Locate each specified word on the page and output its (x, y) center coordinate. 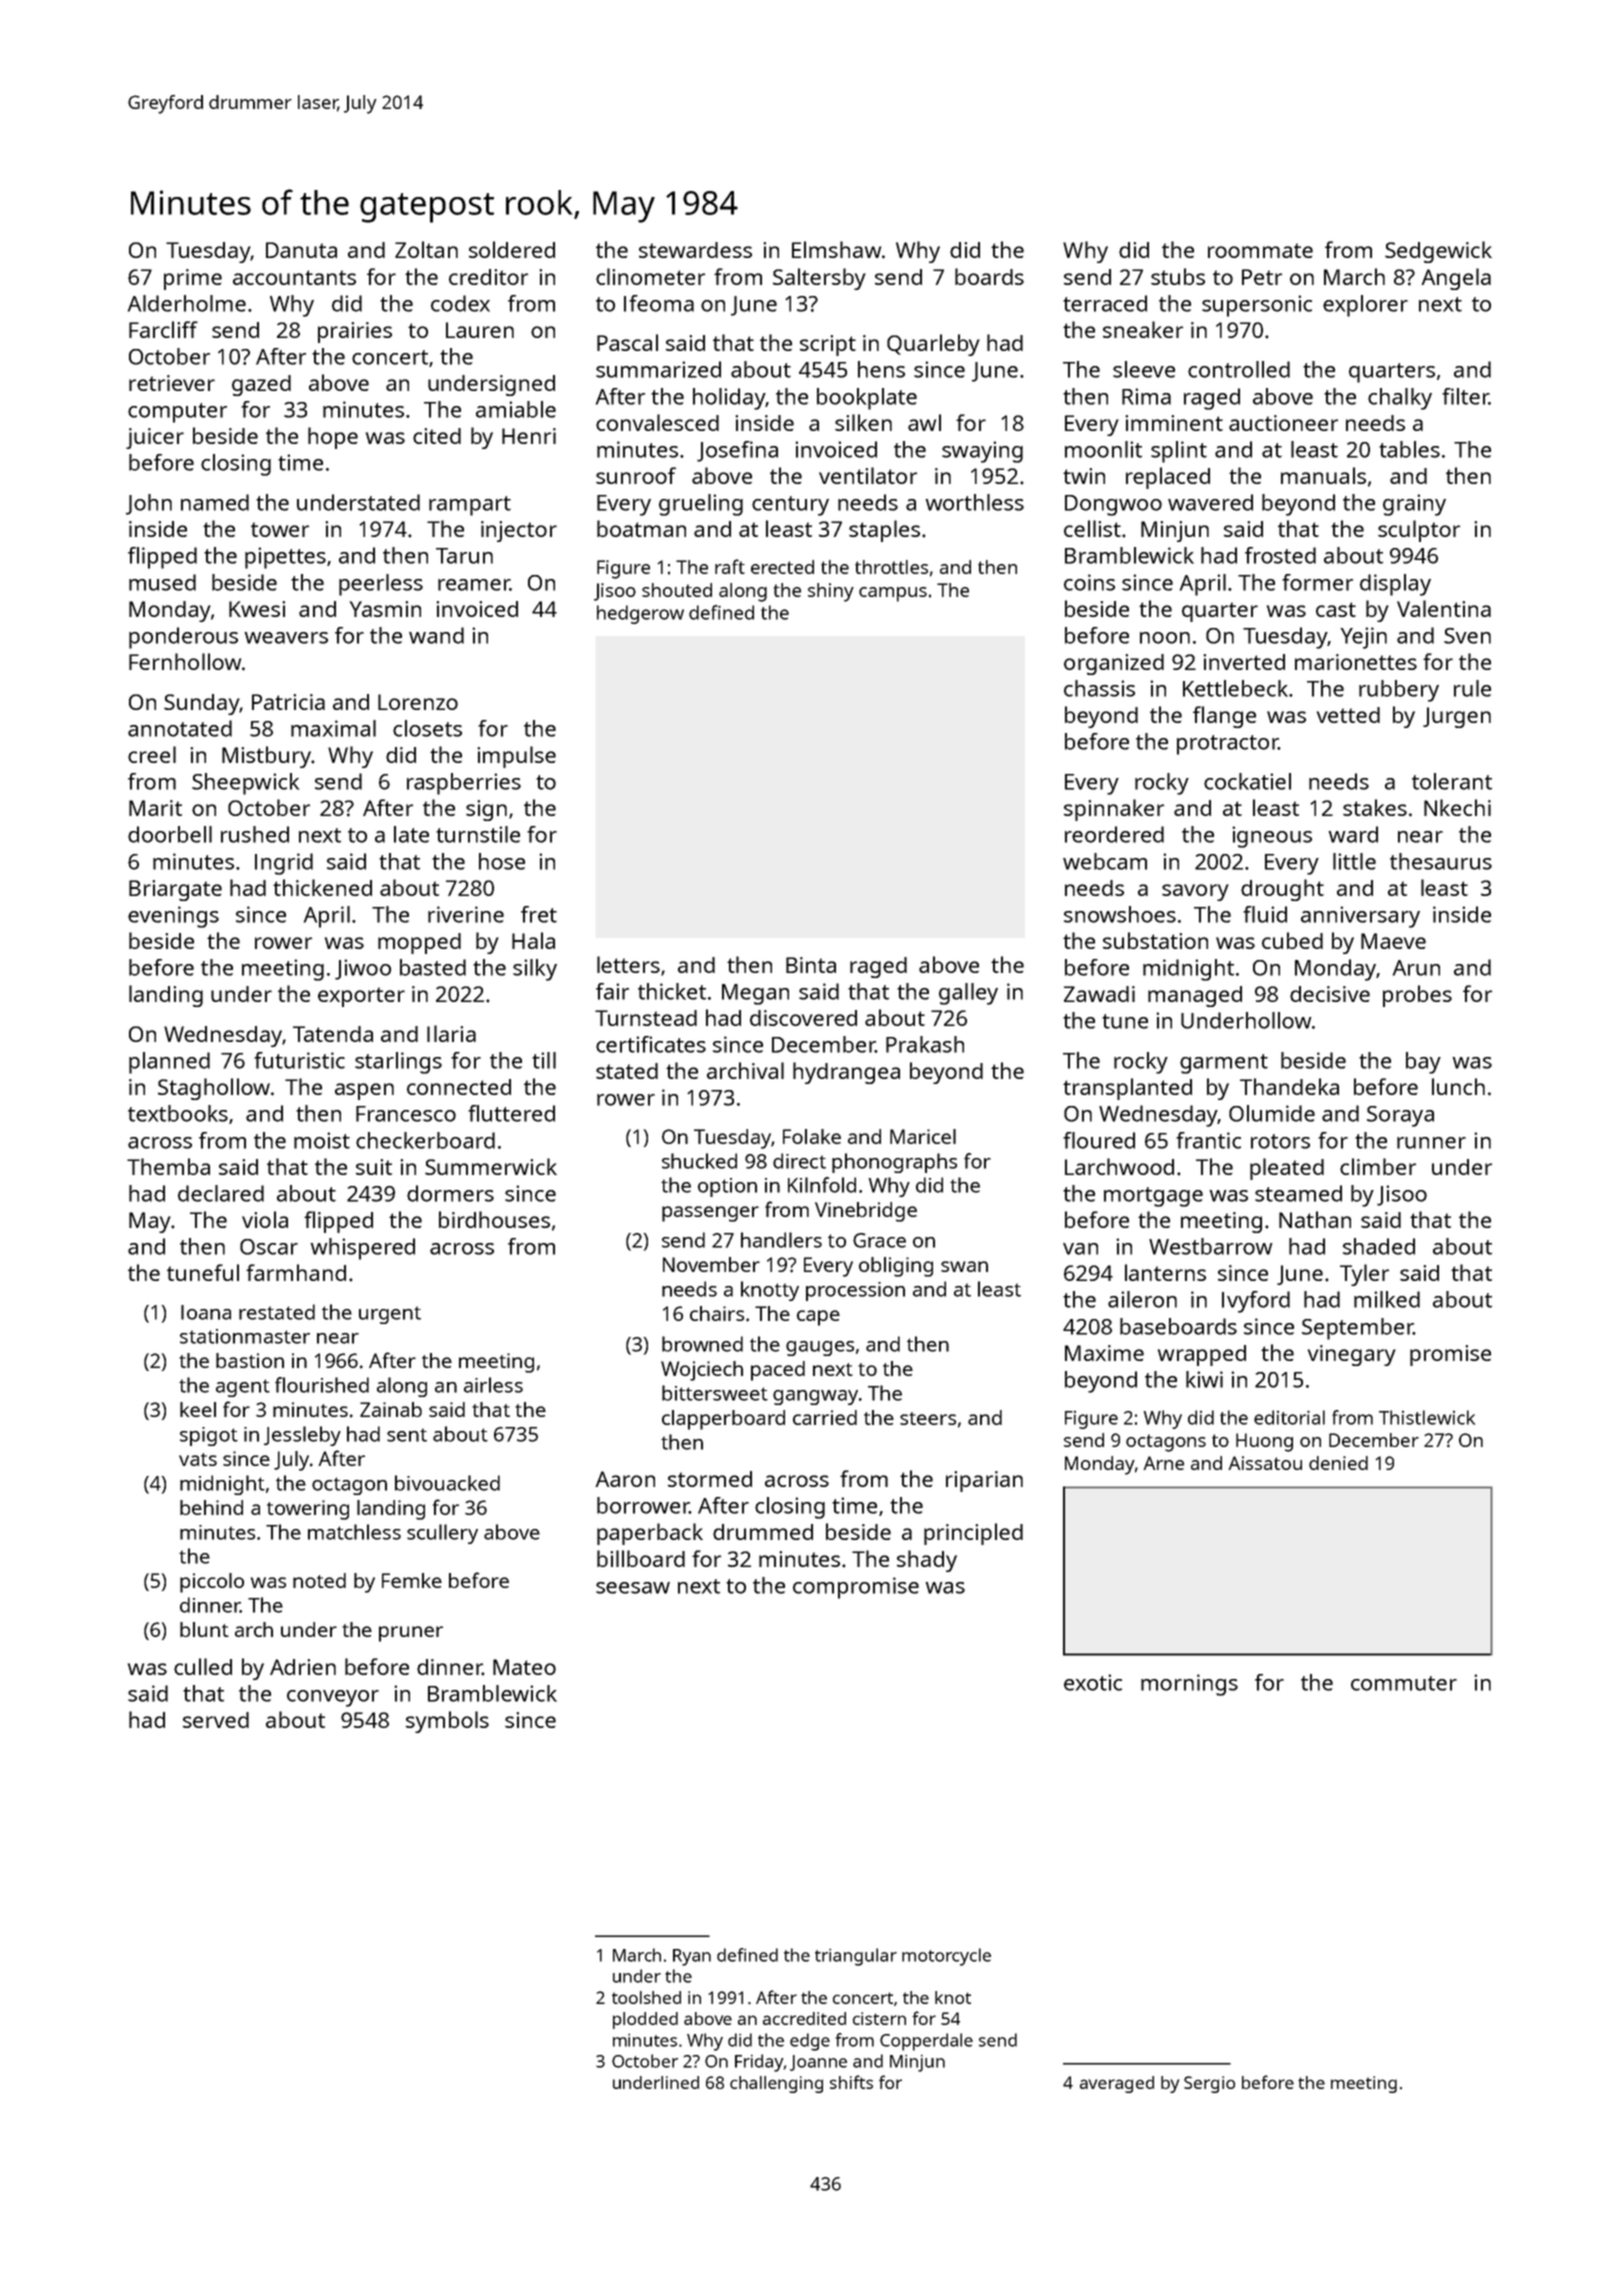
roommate (1260, 250)
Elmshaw (836, 249)
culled (203, 1666)
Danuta (301, 250)
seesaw (633, 1588)
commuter (1404, 1683)
